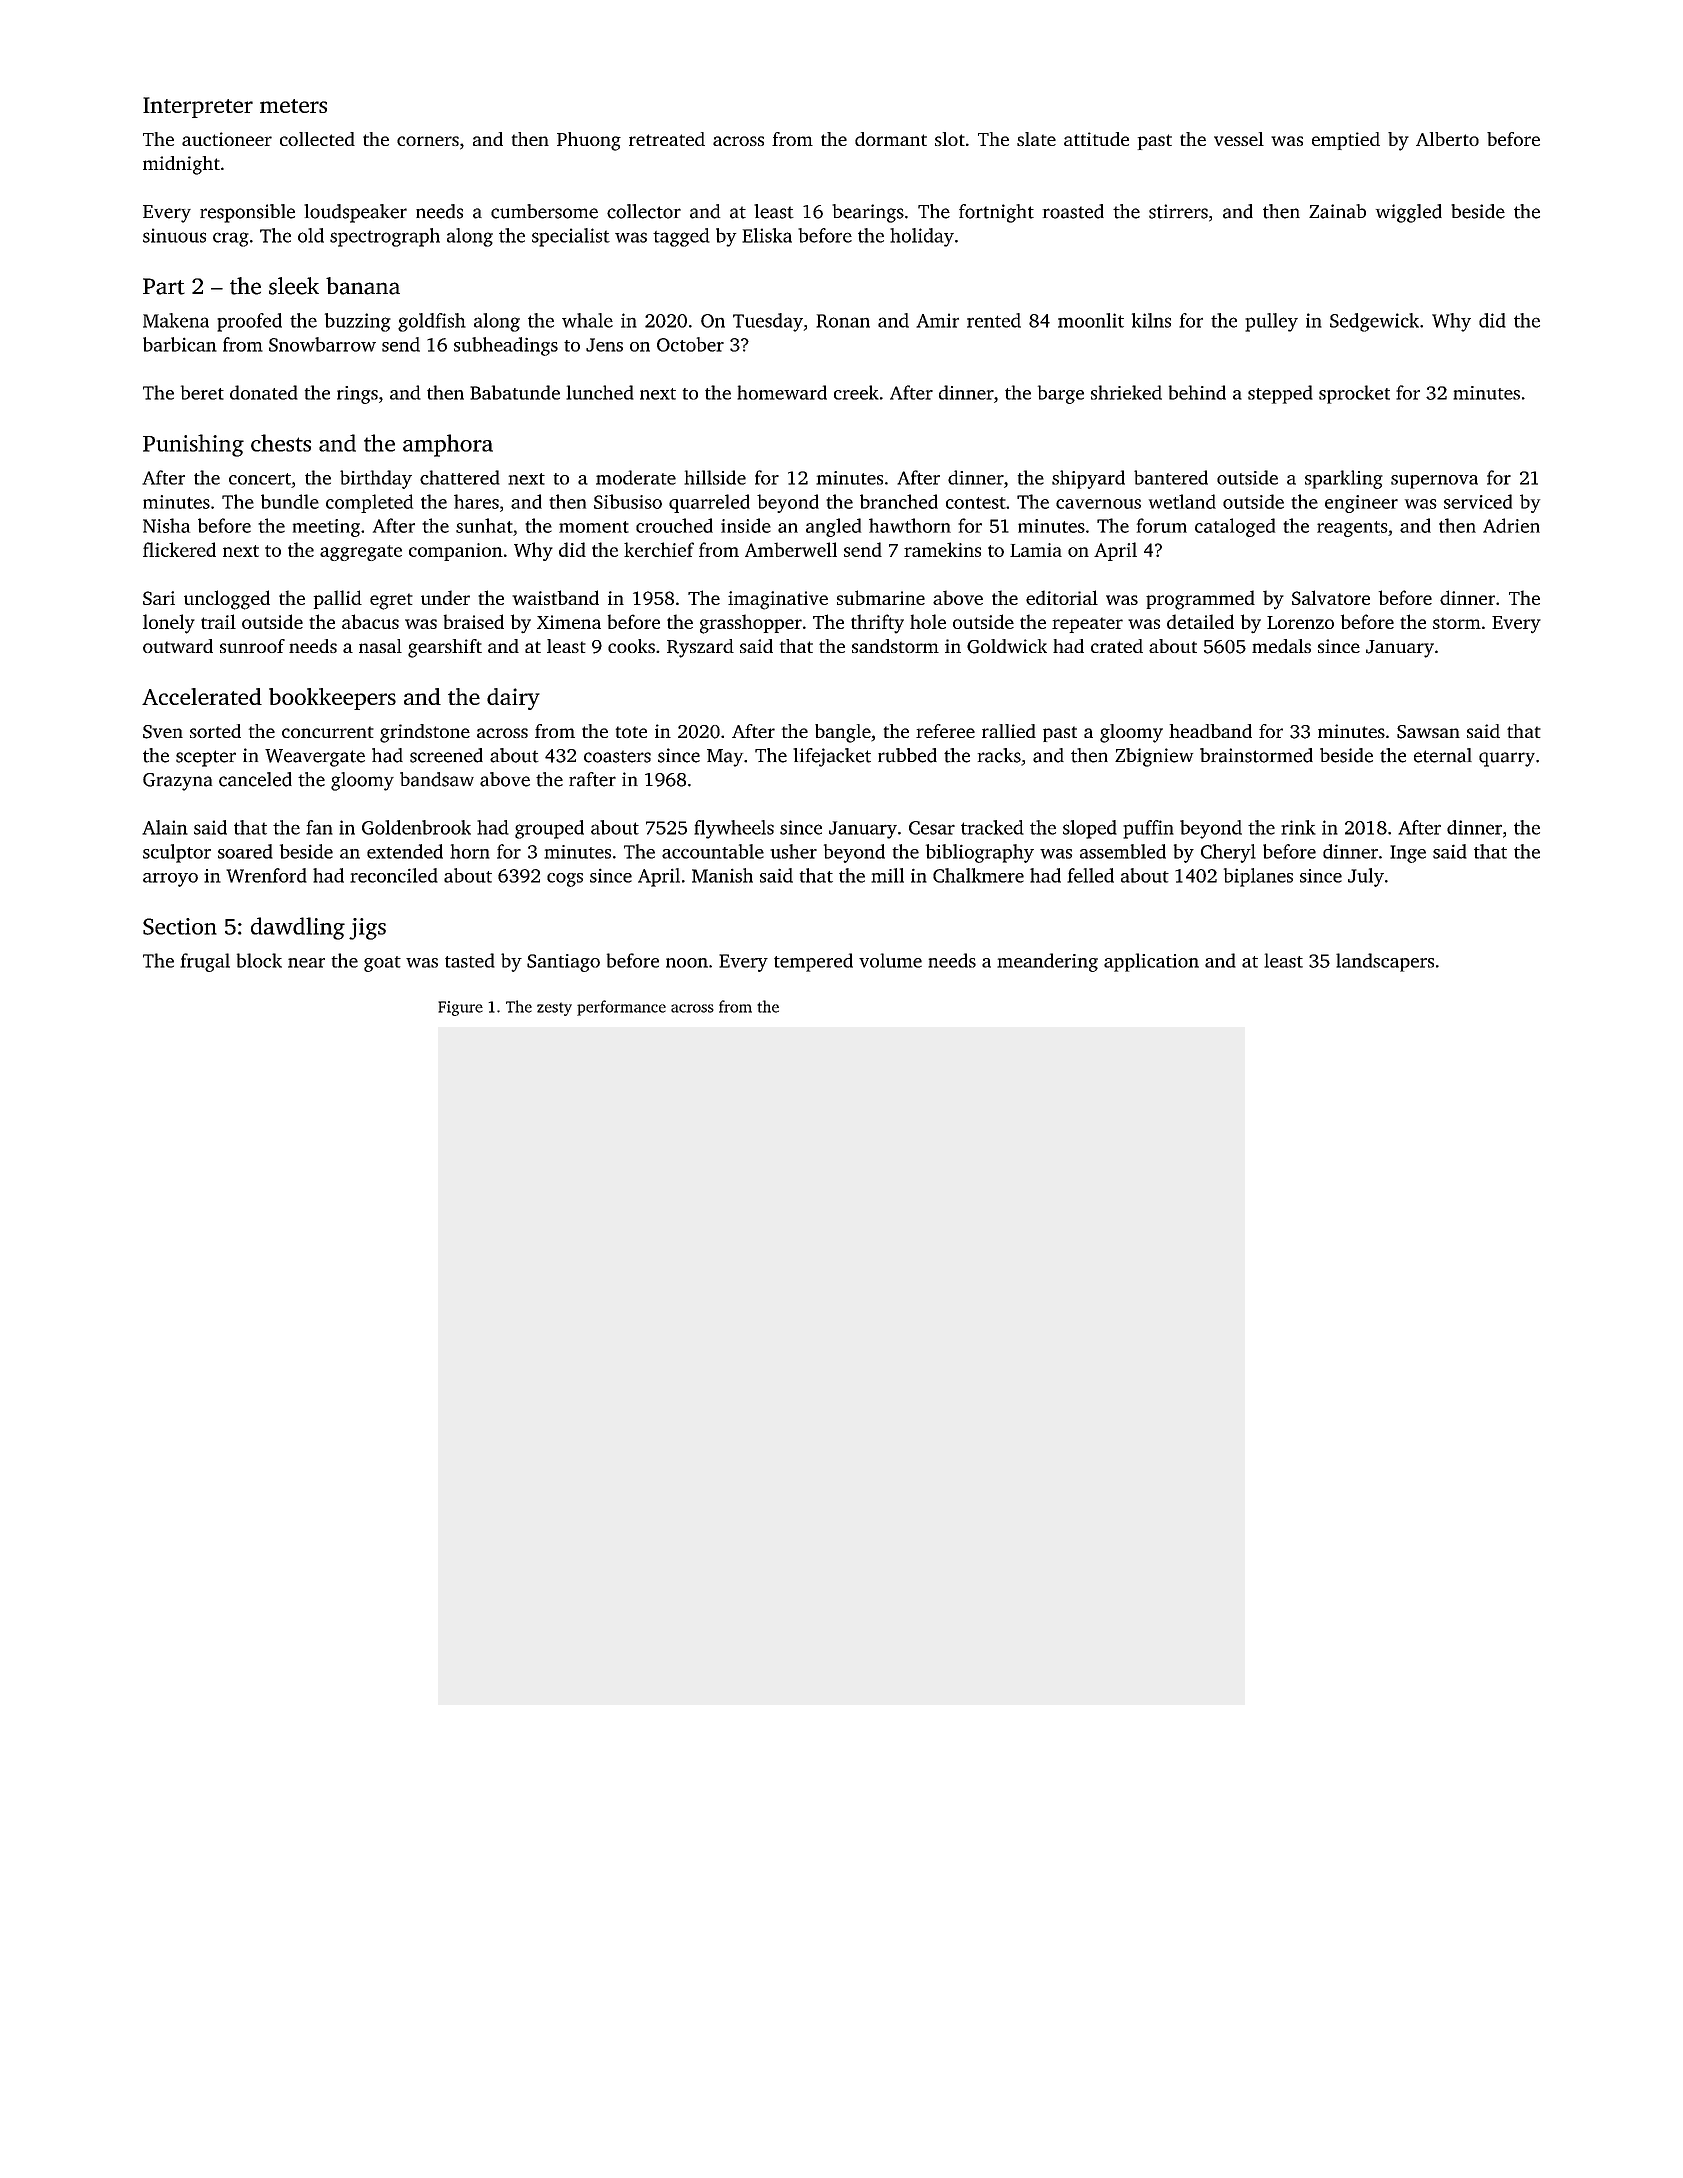 This page has width=1683, height=2178. I want to click on Goldwick, so click(1007, 646).
